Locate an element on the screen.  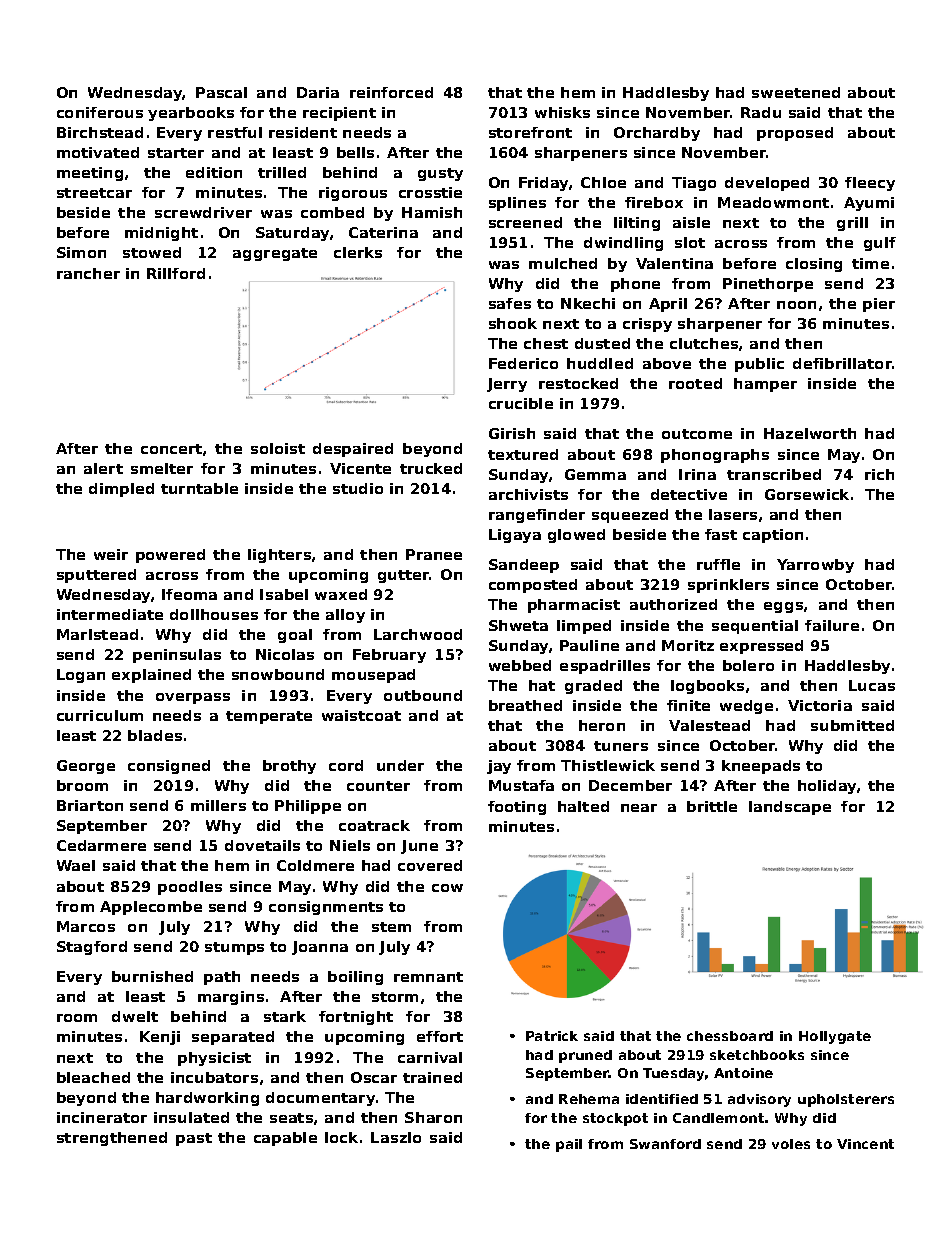
pail is located at coordinates (569, 1145).
